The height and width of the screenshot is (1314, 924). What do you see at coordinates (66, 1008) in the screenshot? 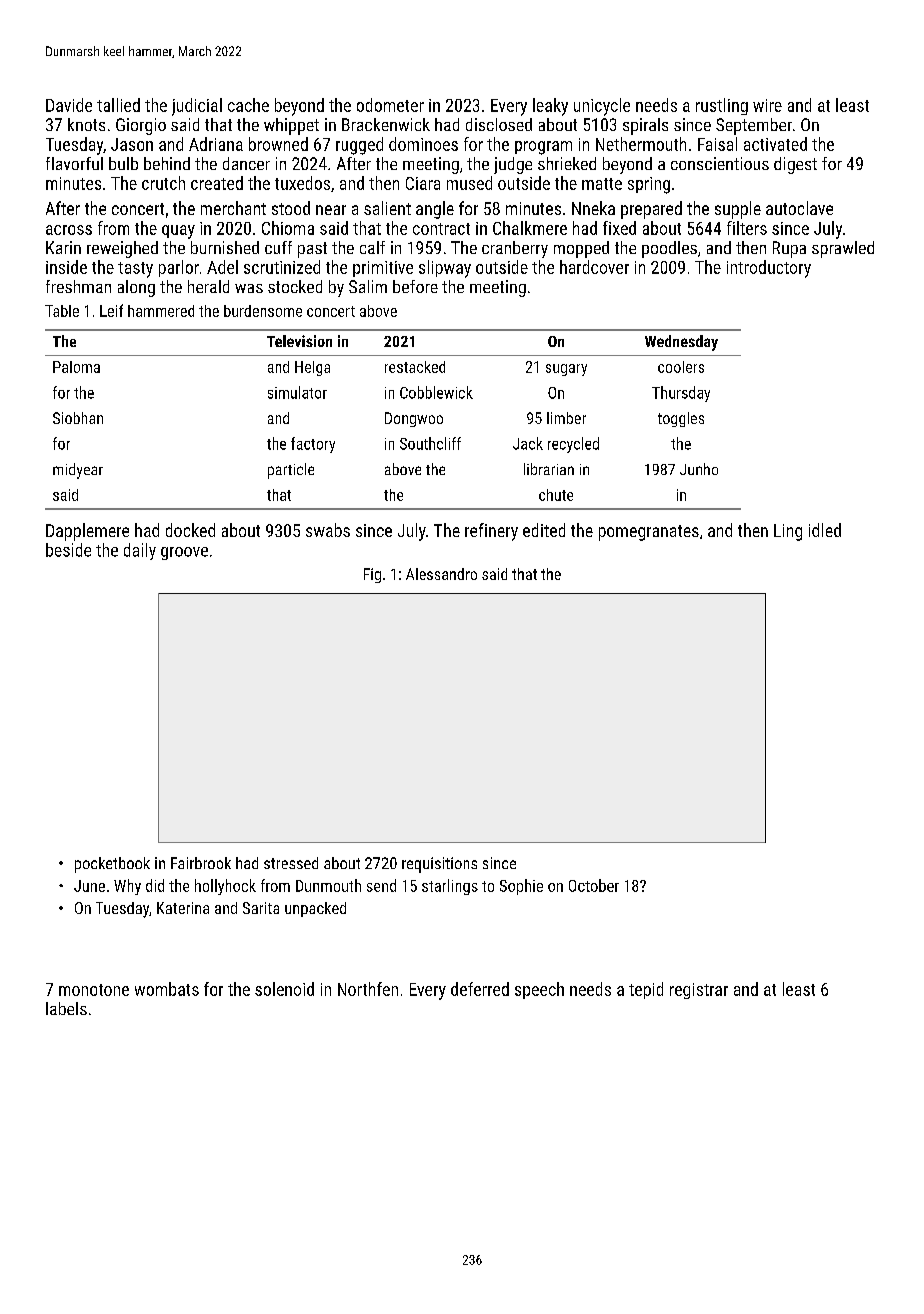
I see `labels` at bounding box center [66, 1008].
